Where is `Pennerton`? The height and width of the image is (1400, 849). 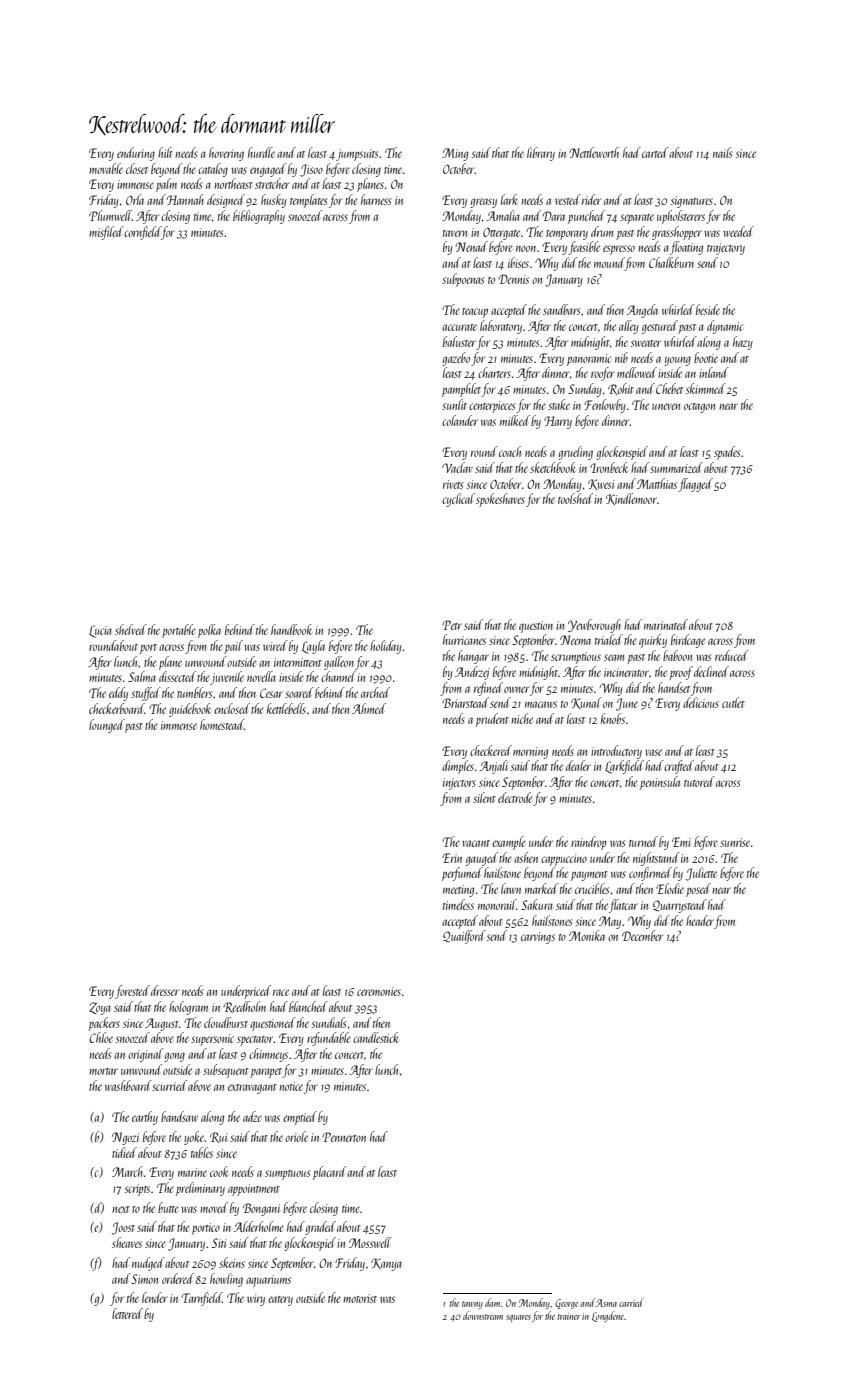 Pennerton is located at coordinates (344, 1137).
